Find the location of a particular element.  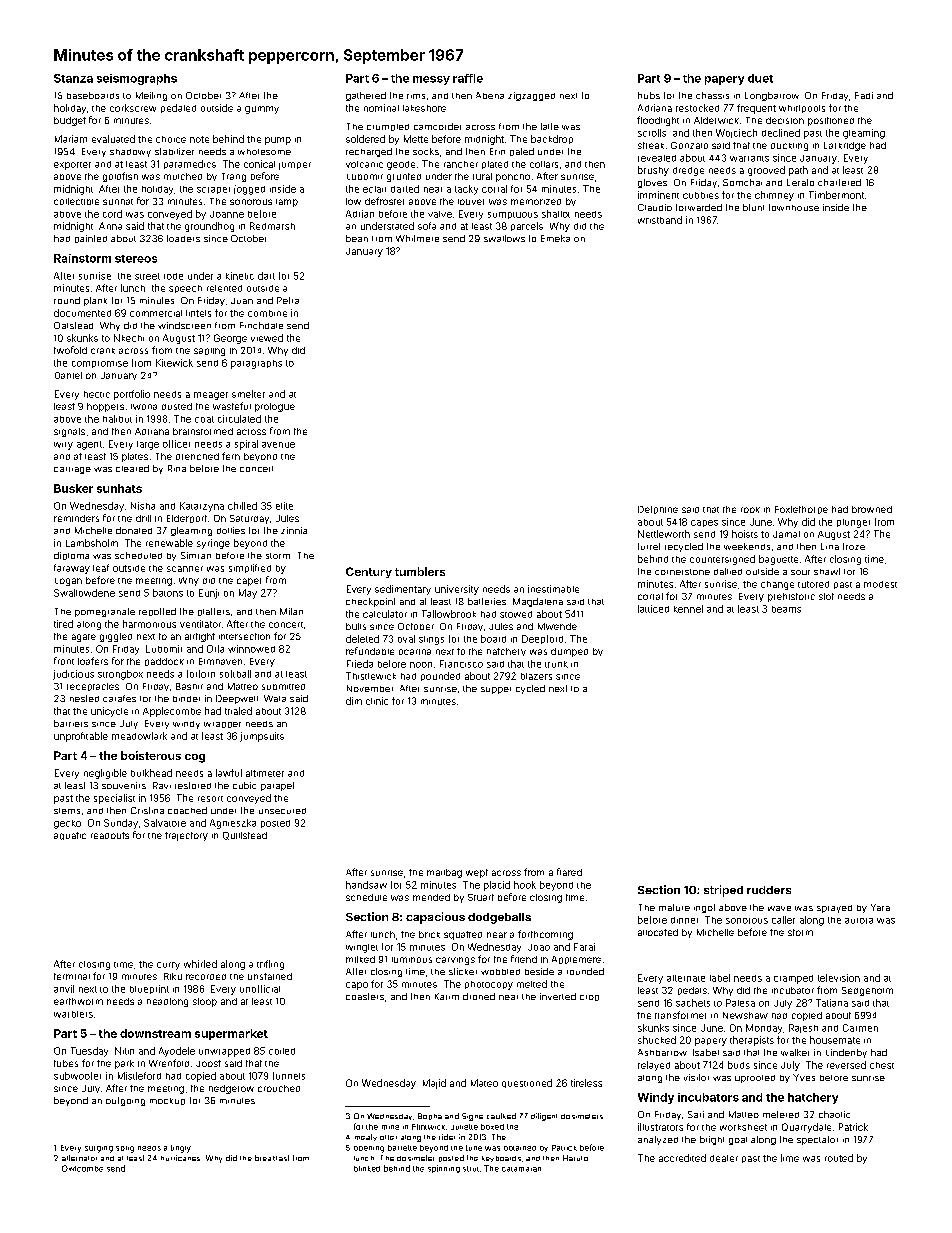

Delphine is located at coordinates (658, 510).
